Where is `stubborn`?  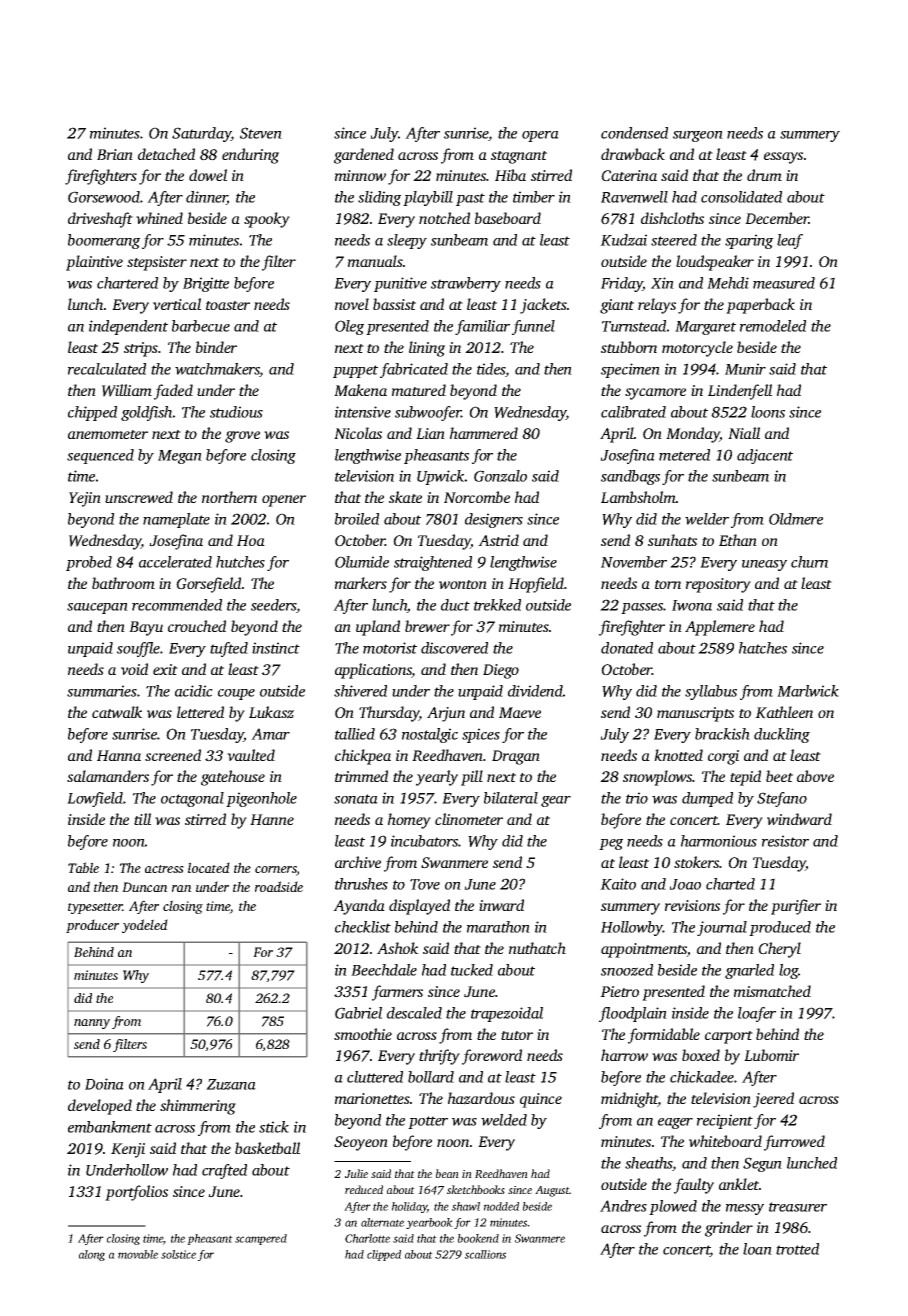
stubborn is located at coordinates (629, 347).
